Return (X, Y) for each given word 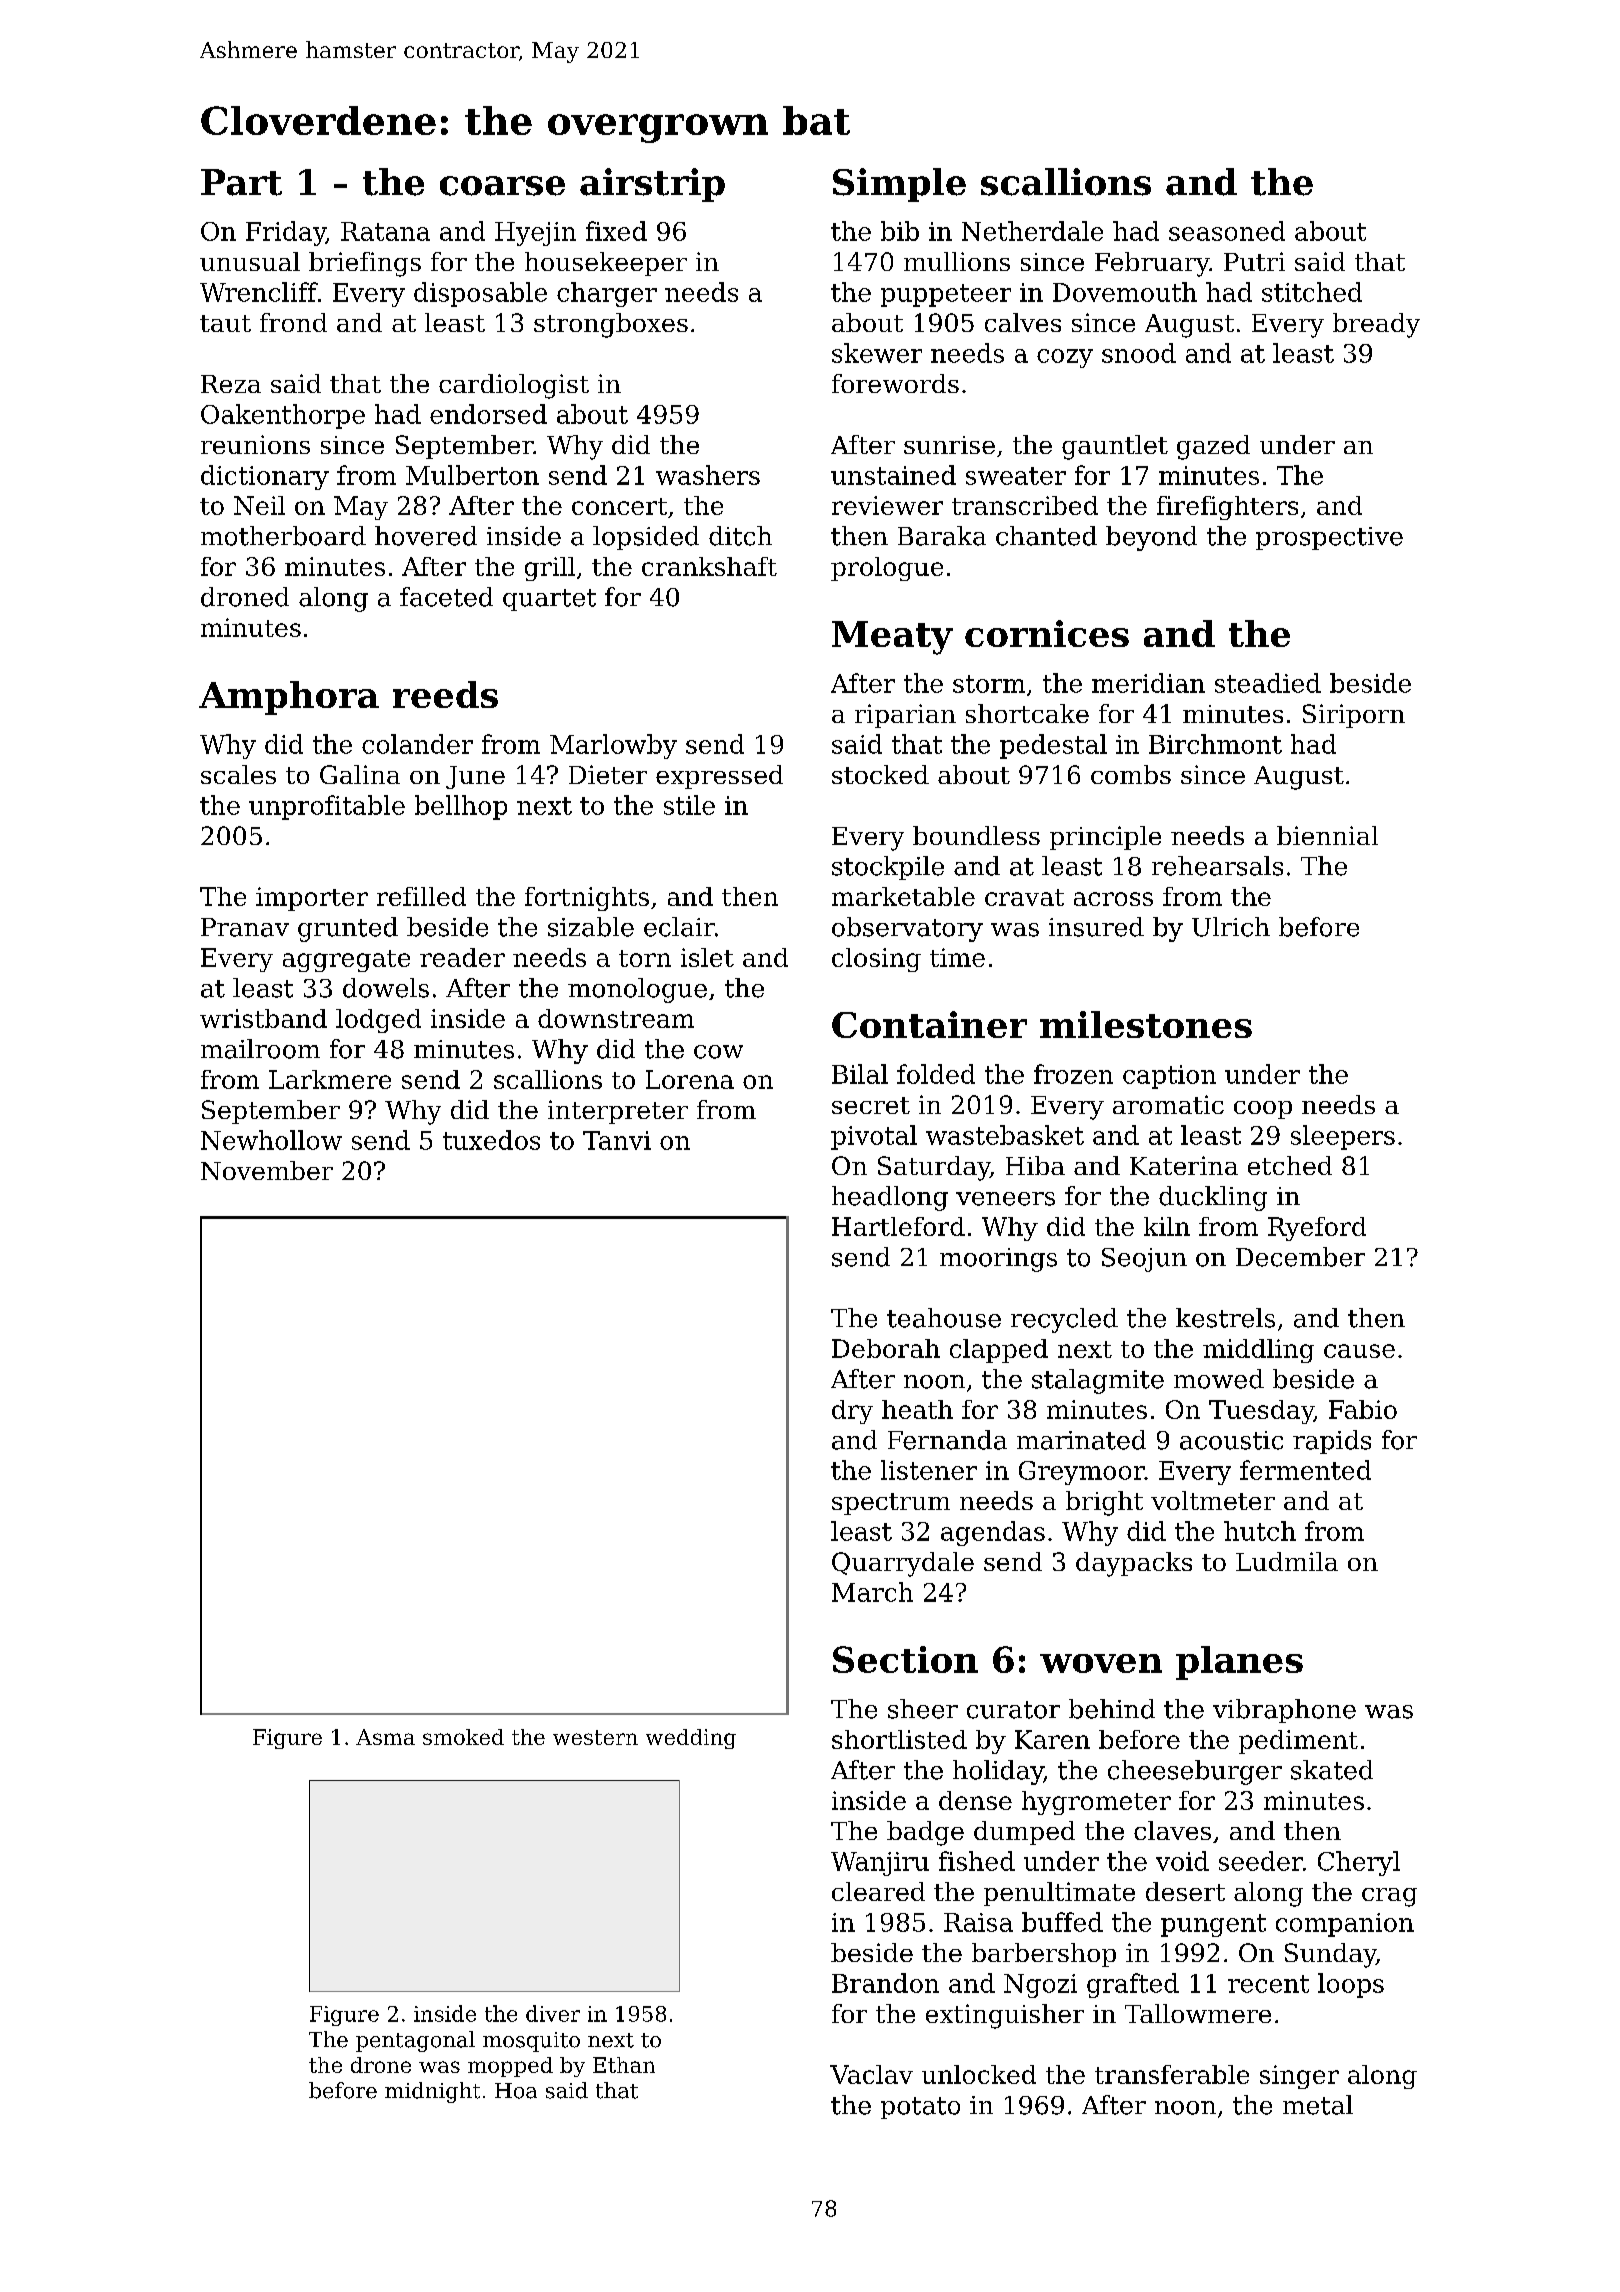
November (267, 1170)
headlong (890, 1198)
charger (607, 294)
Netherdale (1032, 231)
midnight (432, 2092)
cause (1359, 1351)
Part (241, 182)
